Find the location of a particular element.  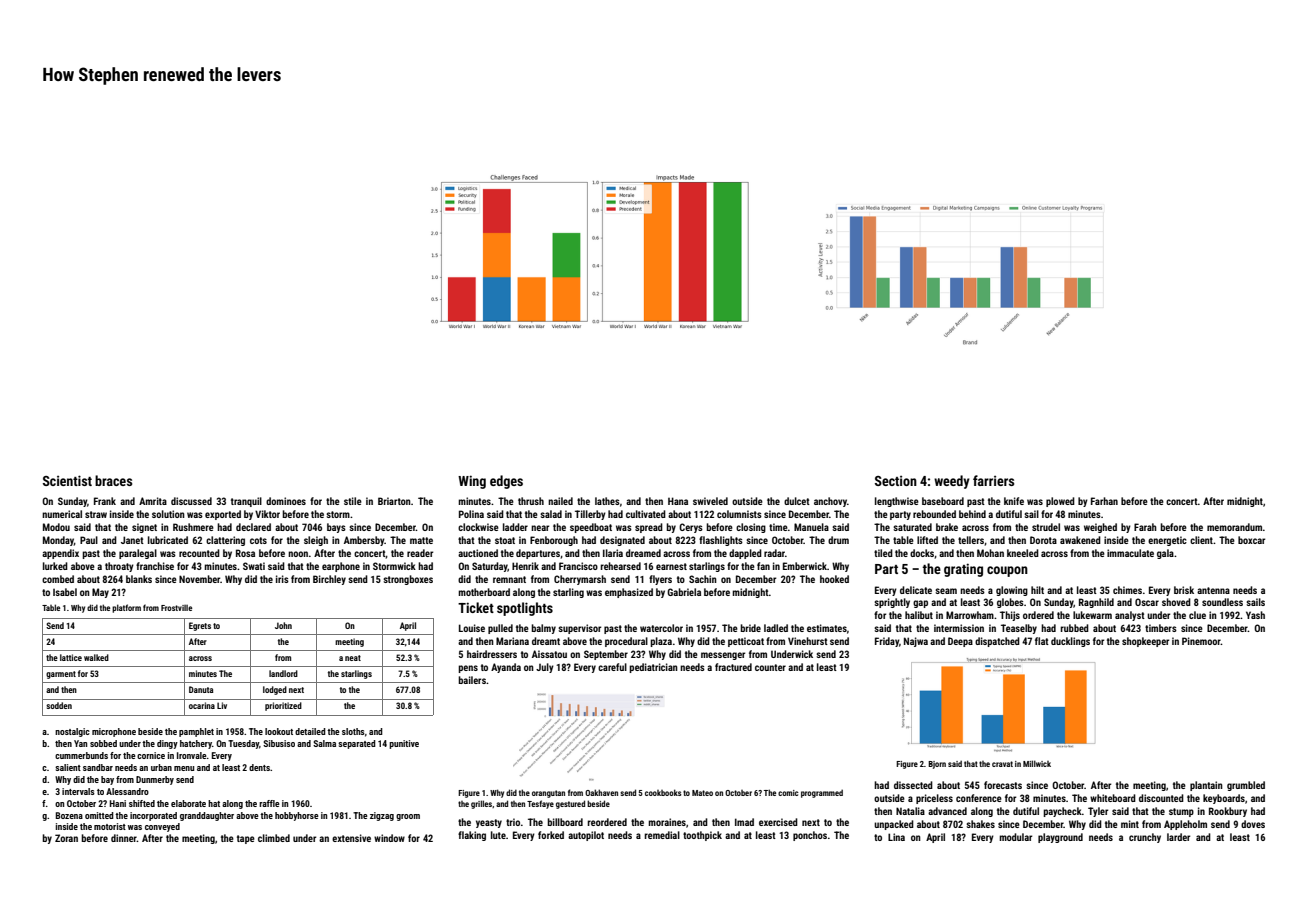

farriers is located at coordinates (993, 480).
